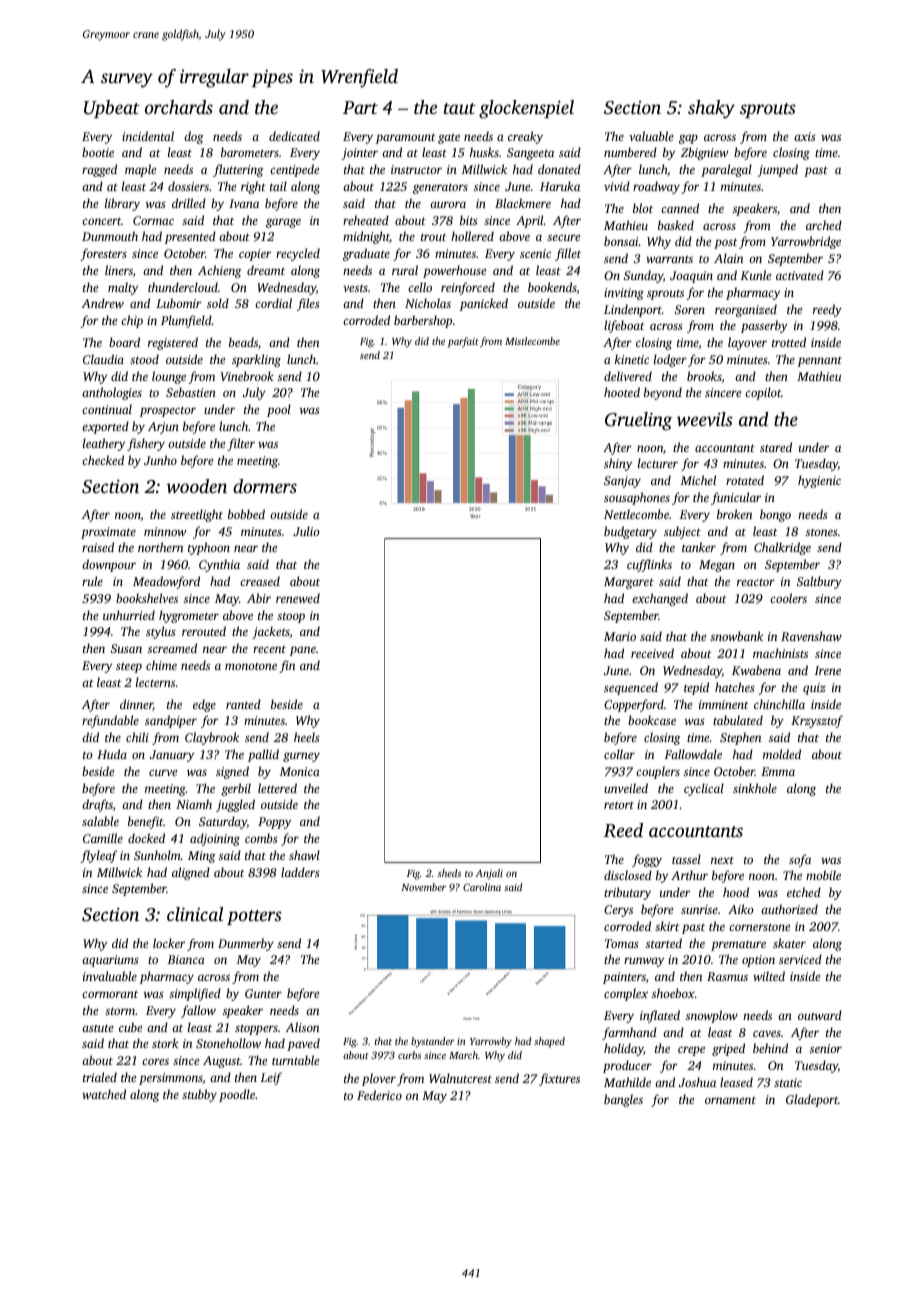 This screenshot has height=1308, width=924. I want to click on Anjali, so click(489, 874).
